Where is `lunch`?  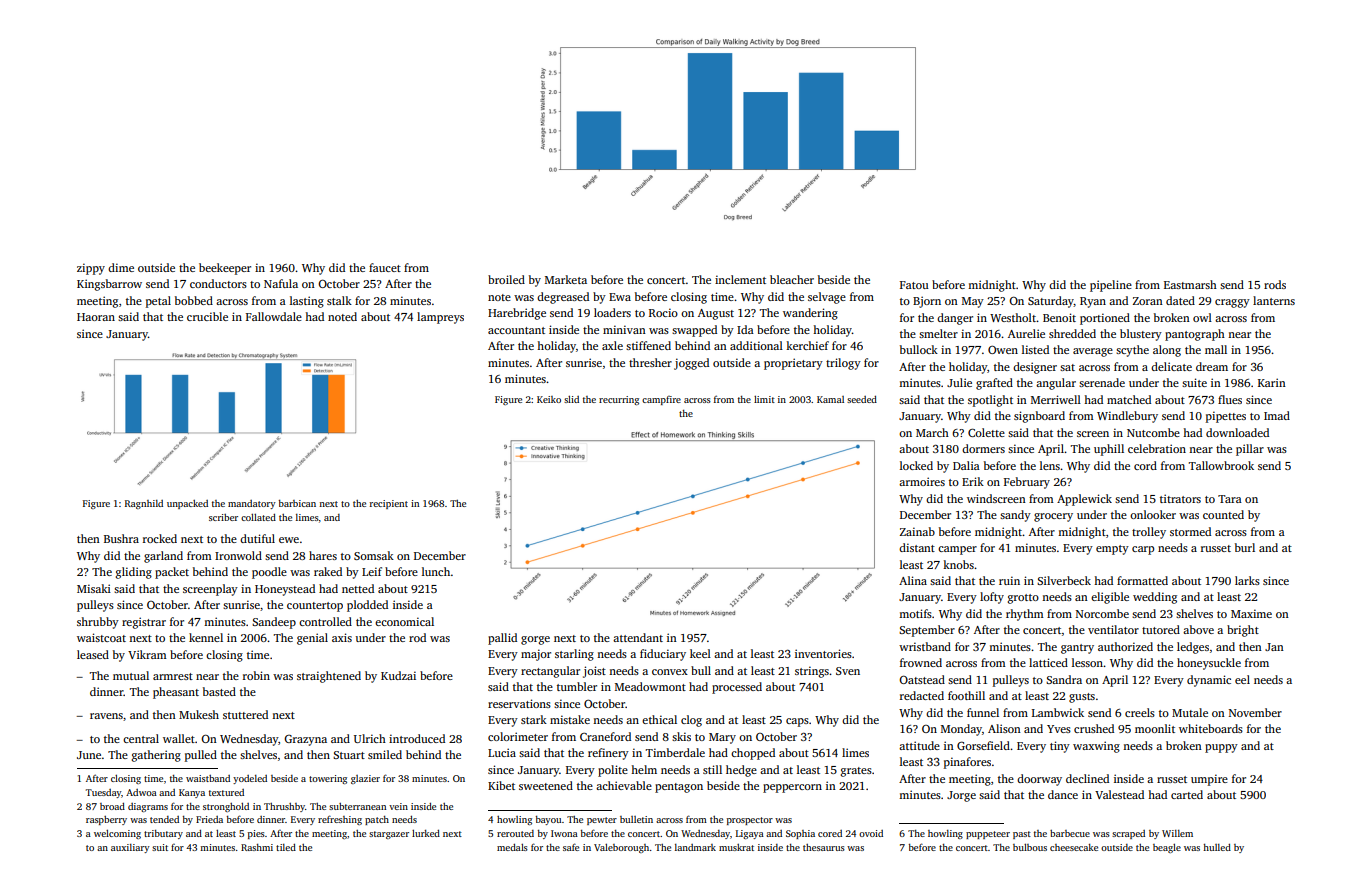 lunch is located at coordinates (436, 571).
